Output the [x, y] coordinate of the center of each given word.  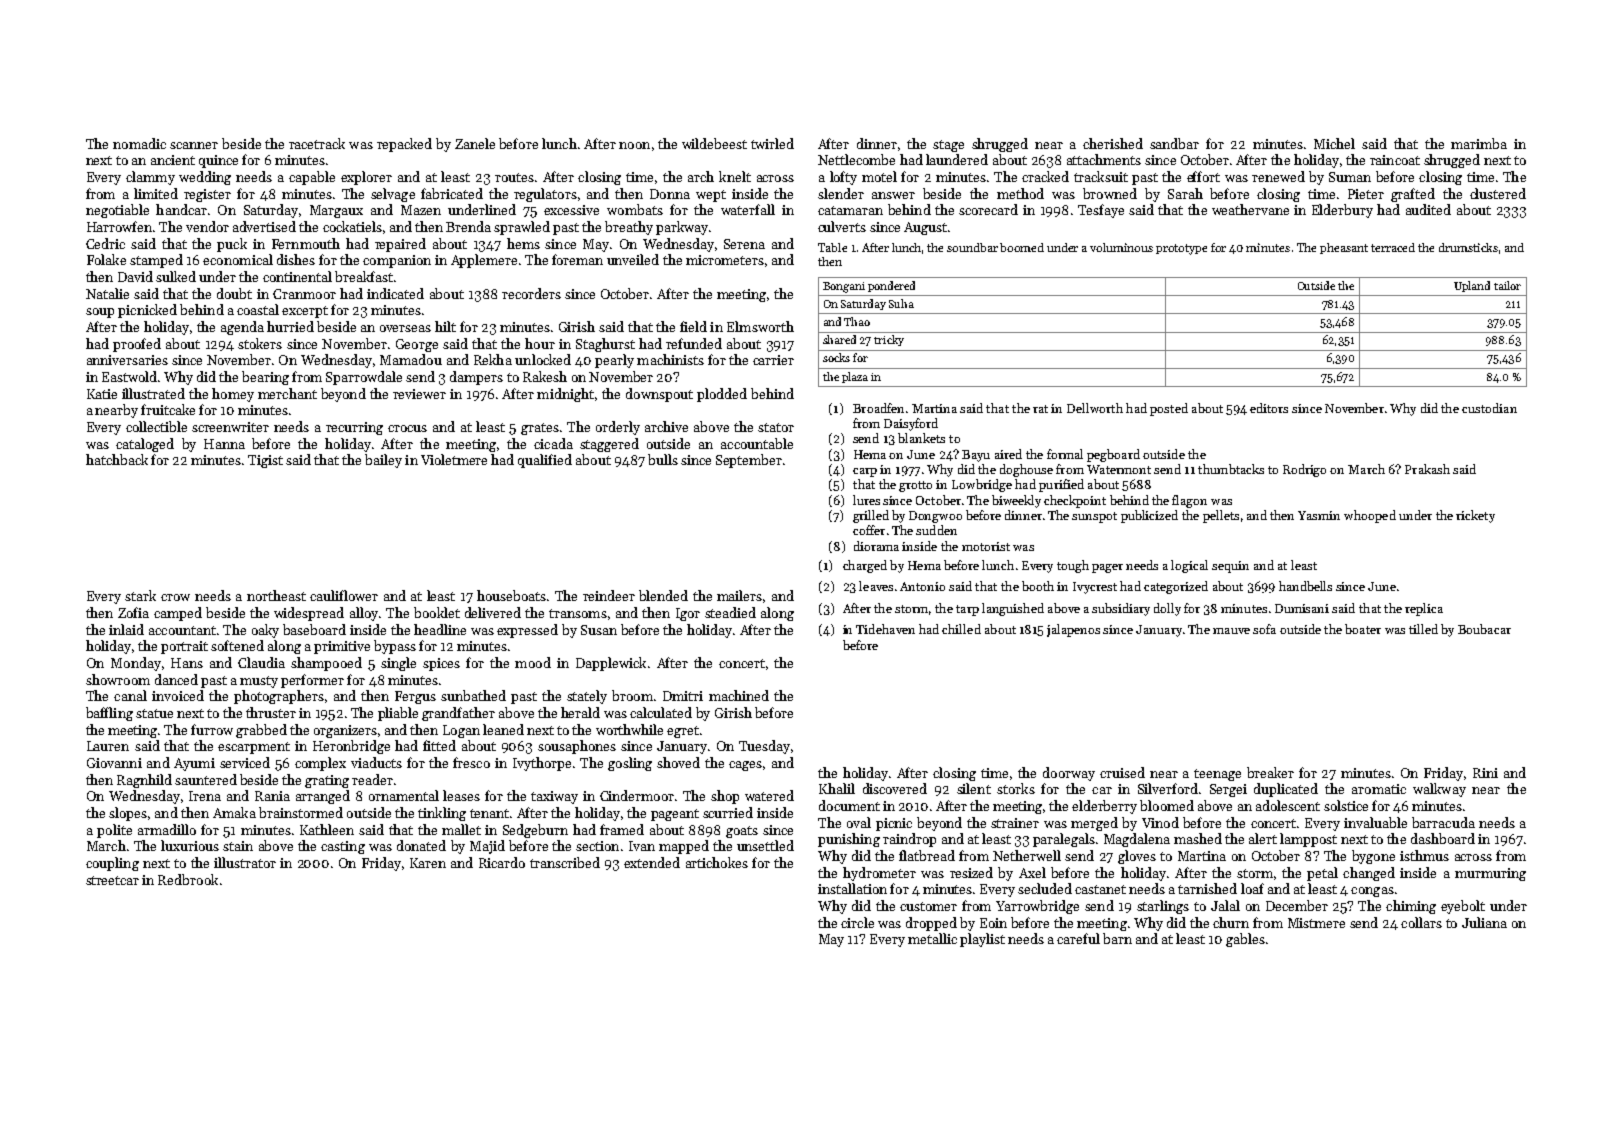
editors [1269, 408]
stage [948, 146]
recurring [354, 428]
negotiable [117, 211]
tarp [967, 610]
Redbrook [188, 879]
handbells [1305, 586]
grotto [915, 486]
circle [857, 922]
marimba [1479, 143]
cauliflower [344, 595]
